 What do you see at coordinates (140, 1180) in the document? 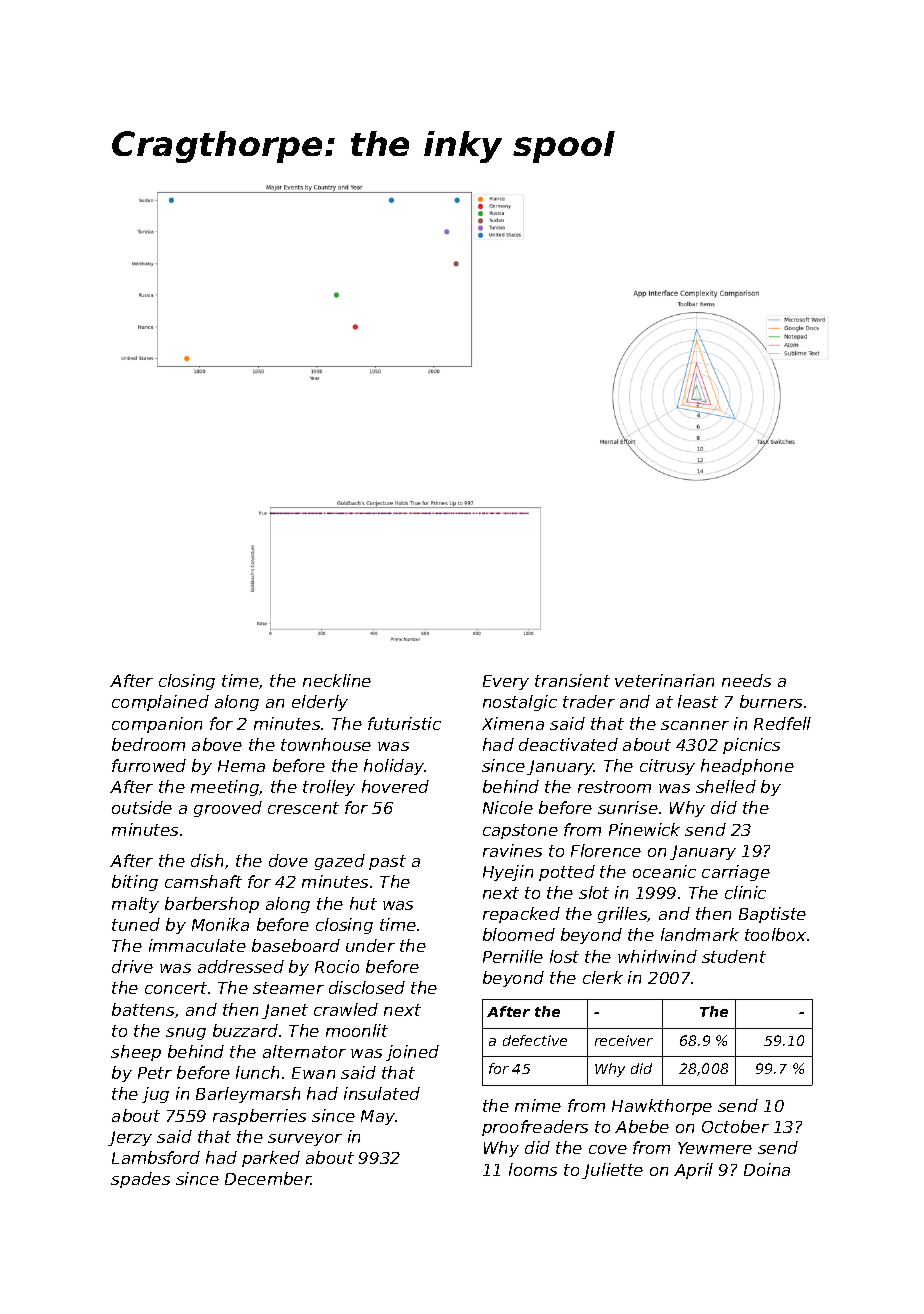
I see `spades` at bounding box center [140, 1180].
